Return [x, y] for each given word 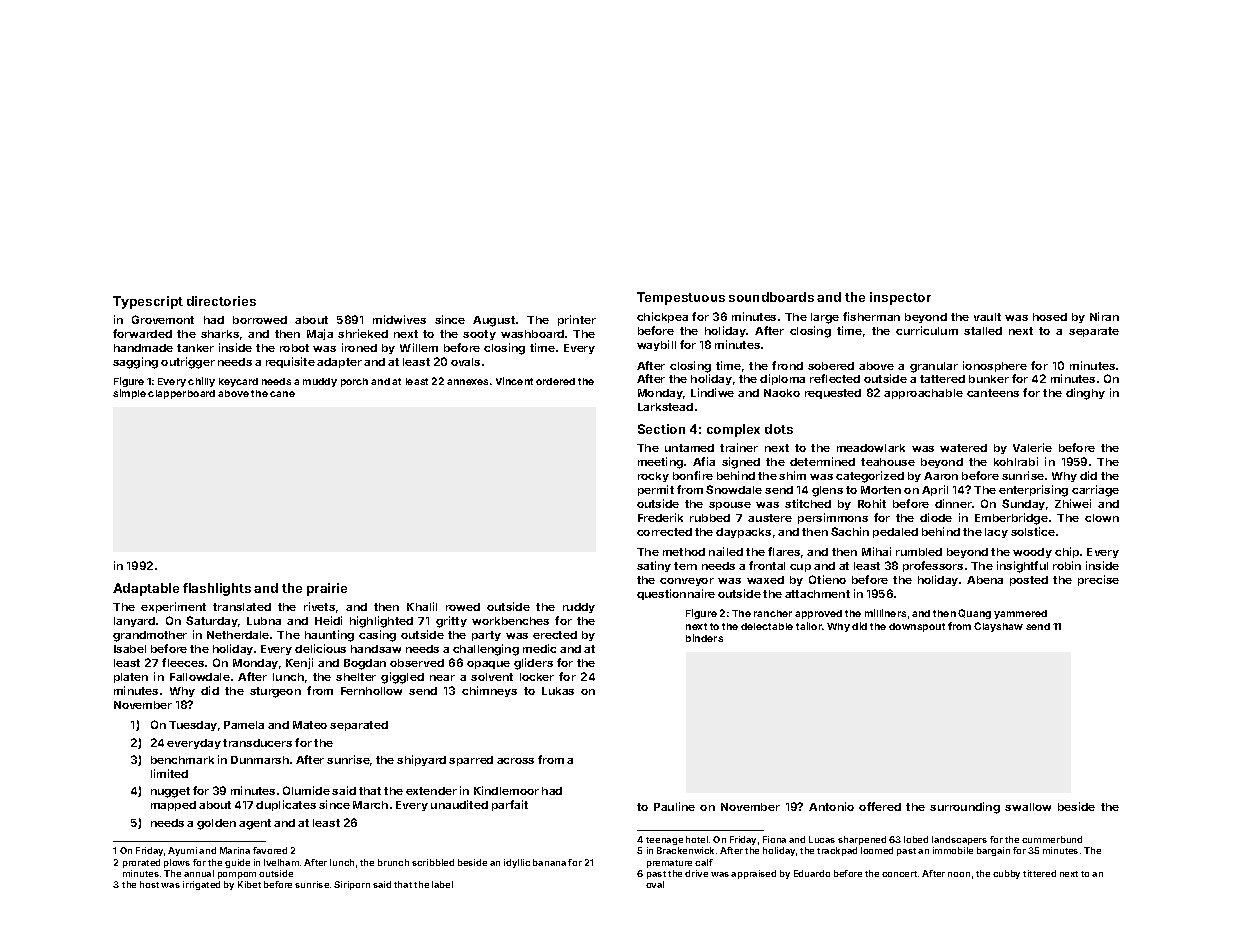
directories [221, 301]
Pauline [674, 806]
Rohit [872, 503]
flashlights [217, 589]
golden [216, 824]
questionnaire [676, 594]
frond [787, 365]
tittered [1039, 873]
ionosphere [995, 366]
